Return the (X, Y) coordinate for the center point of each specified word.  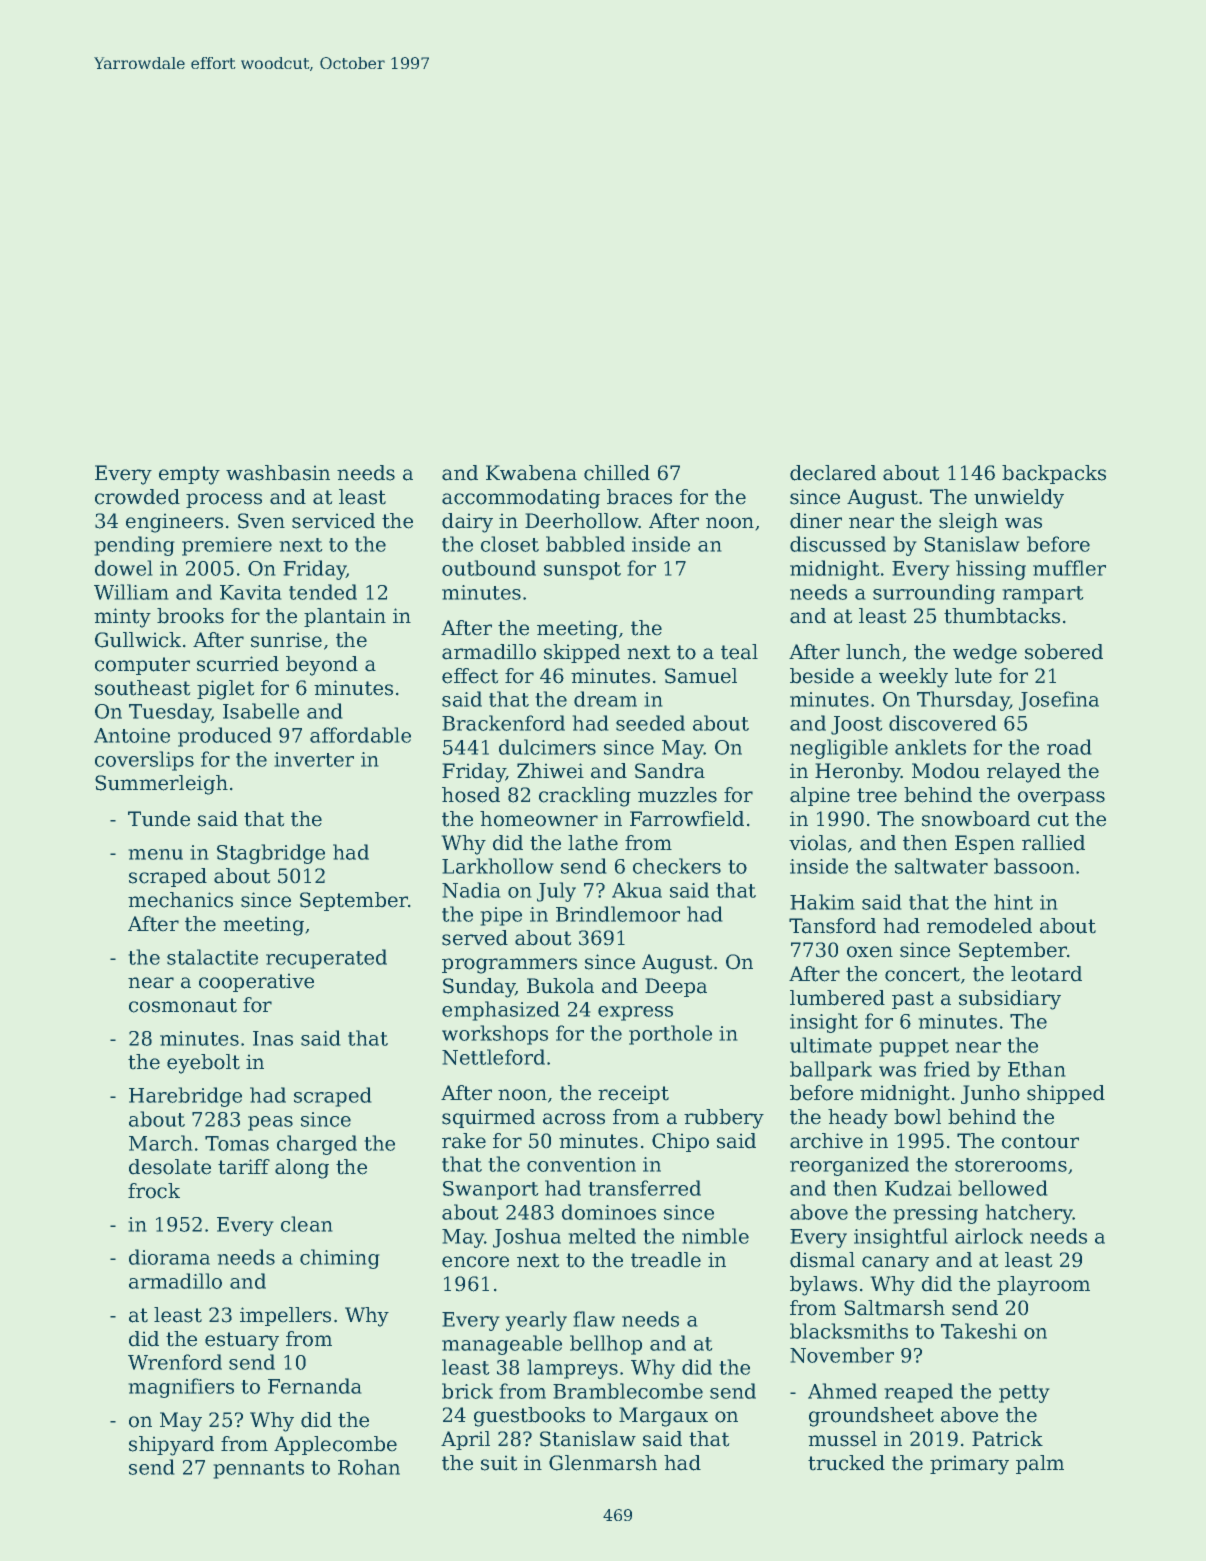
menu (156, 854)
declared (833, 473)
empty (189, 475)
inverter (314, 759)
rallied (1053, 843)
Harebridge (185, 1097)
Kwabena (531, 472)
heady (858, 1119)
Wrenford (175, 1362)
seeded (650, 723)
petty (1024, 1394)
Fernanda (314, 1386)
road (1069, 747)
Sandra (670, 771)
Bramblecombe (628, 1391)
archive (826, 1141)
